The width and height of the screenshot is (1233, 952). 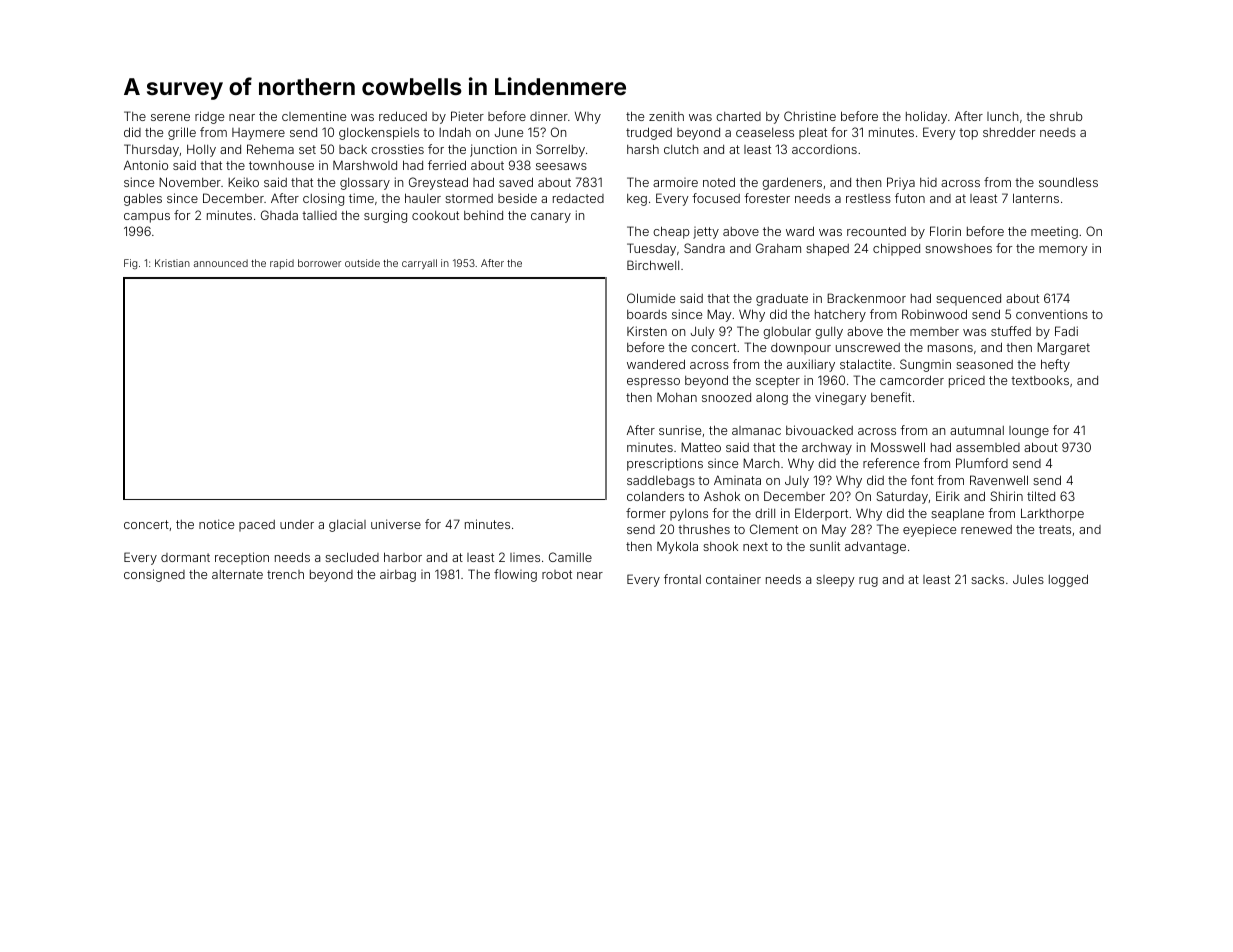 What do you see at coordinates (661, 482) in the screenshot?
I see `saddlebags` at bounding box center [661, 482].
